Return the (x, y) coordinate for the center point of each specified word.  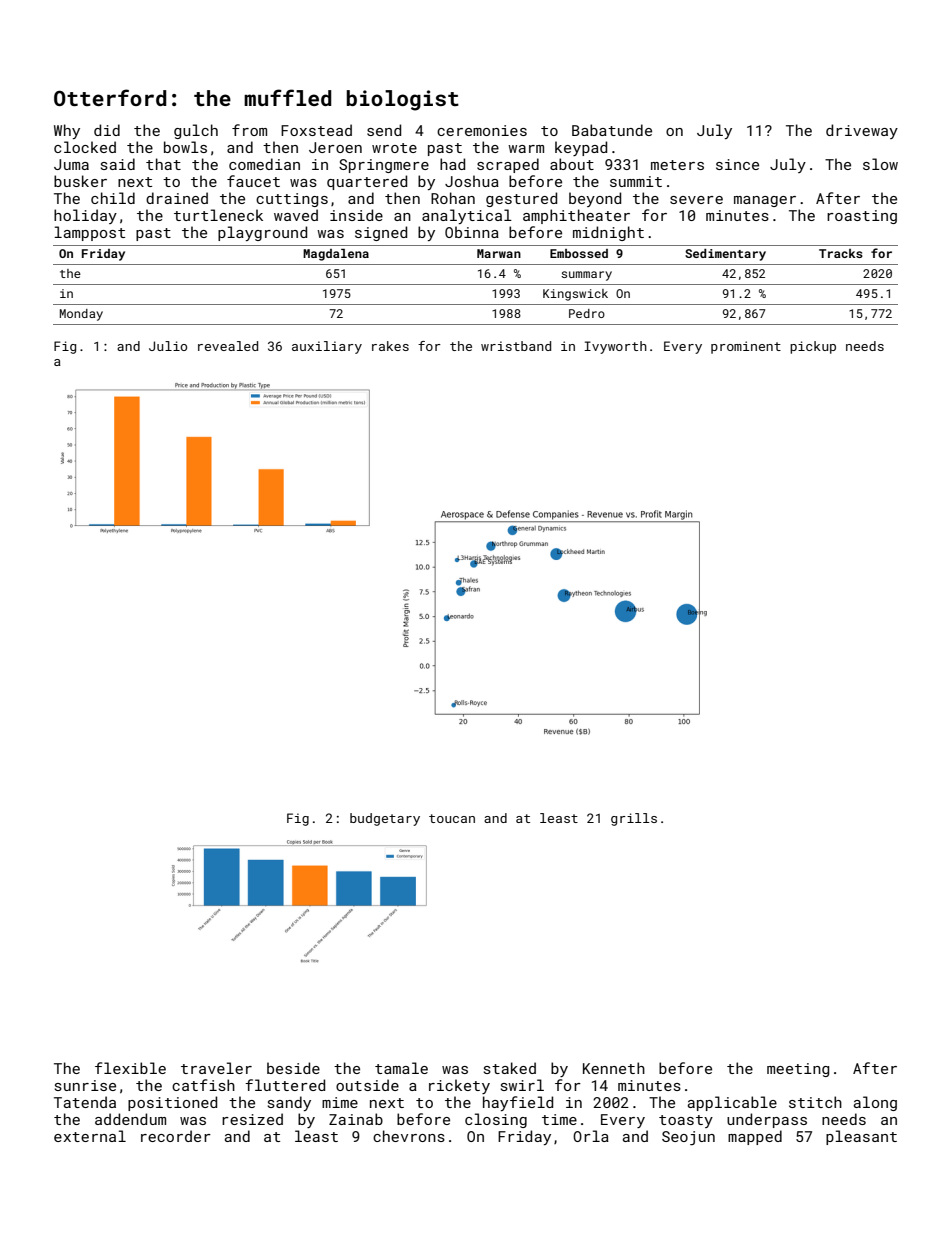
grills (634, 819)
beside (293, 1068)
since (737, 164)
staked (510, 1068)
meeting (798, 1070)
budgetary (385, 819)
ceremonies (482, 130)
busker (80, 181)
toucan (452, 818)
